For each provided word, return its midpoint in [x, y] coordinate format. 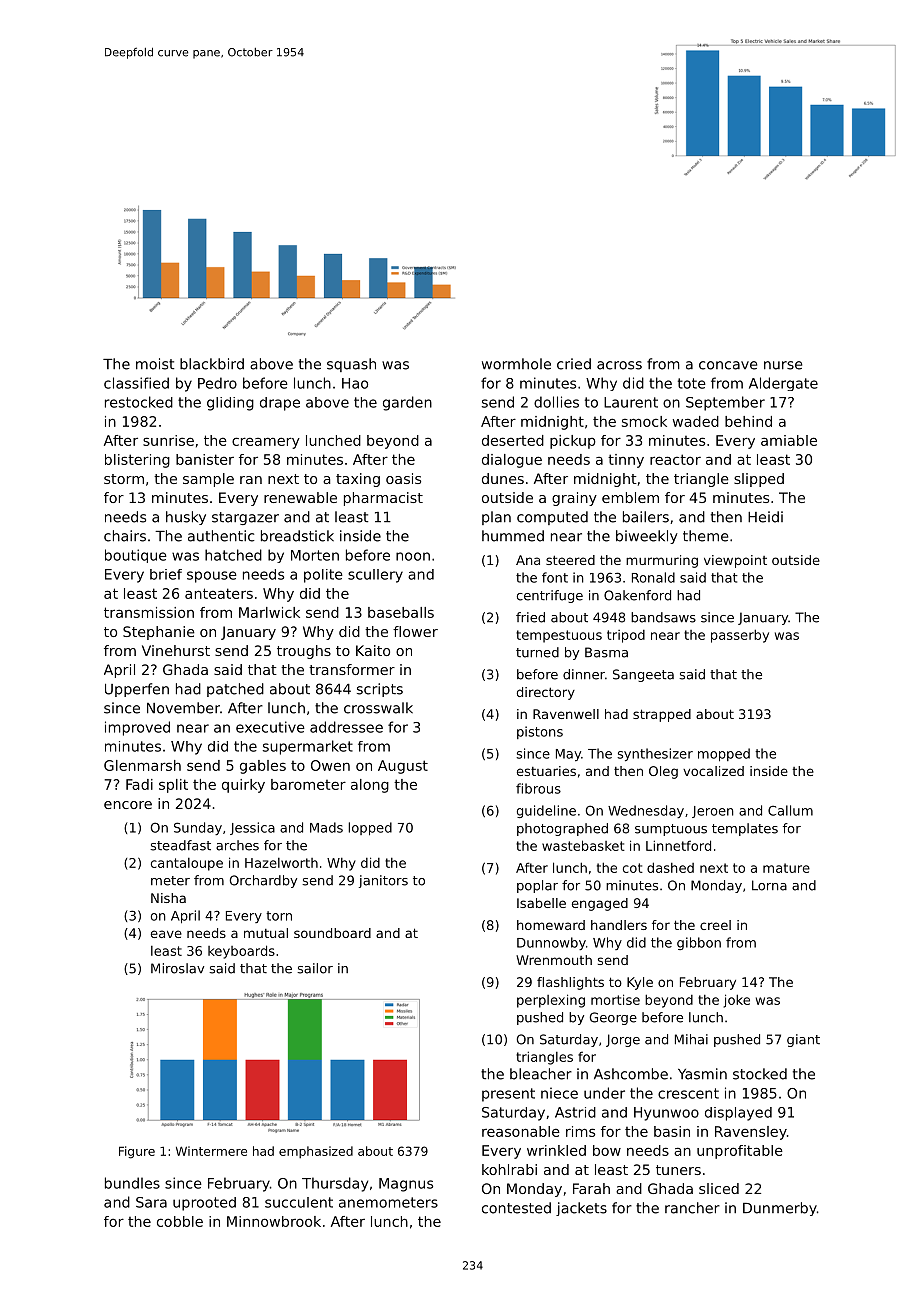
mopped [724, 755]
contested [516, 1208]
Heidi [765, 517]
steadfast [180, 845]
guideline [546, 811]
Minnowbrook [274, 1221]
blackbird [212, 364]
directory [546, 693]
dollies [556, 402]
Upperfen [137, 690]
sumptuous [671, 830]
